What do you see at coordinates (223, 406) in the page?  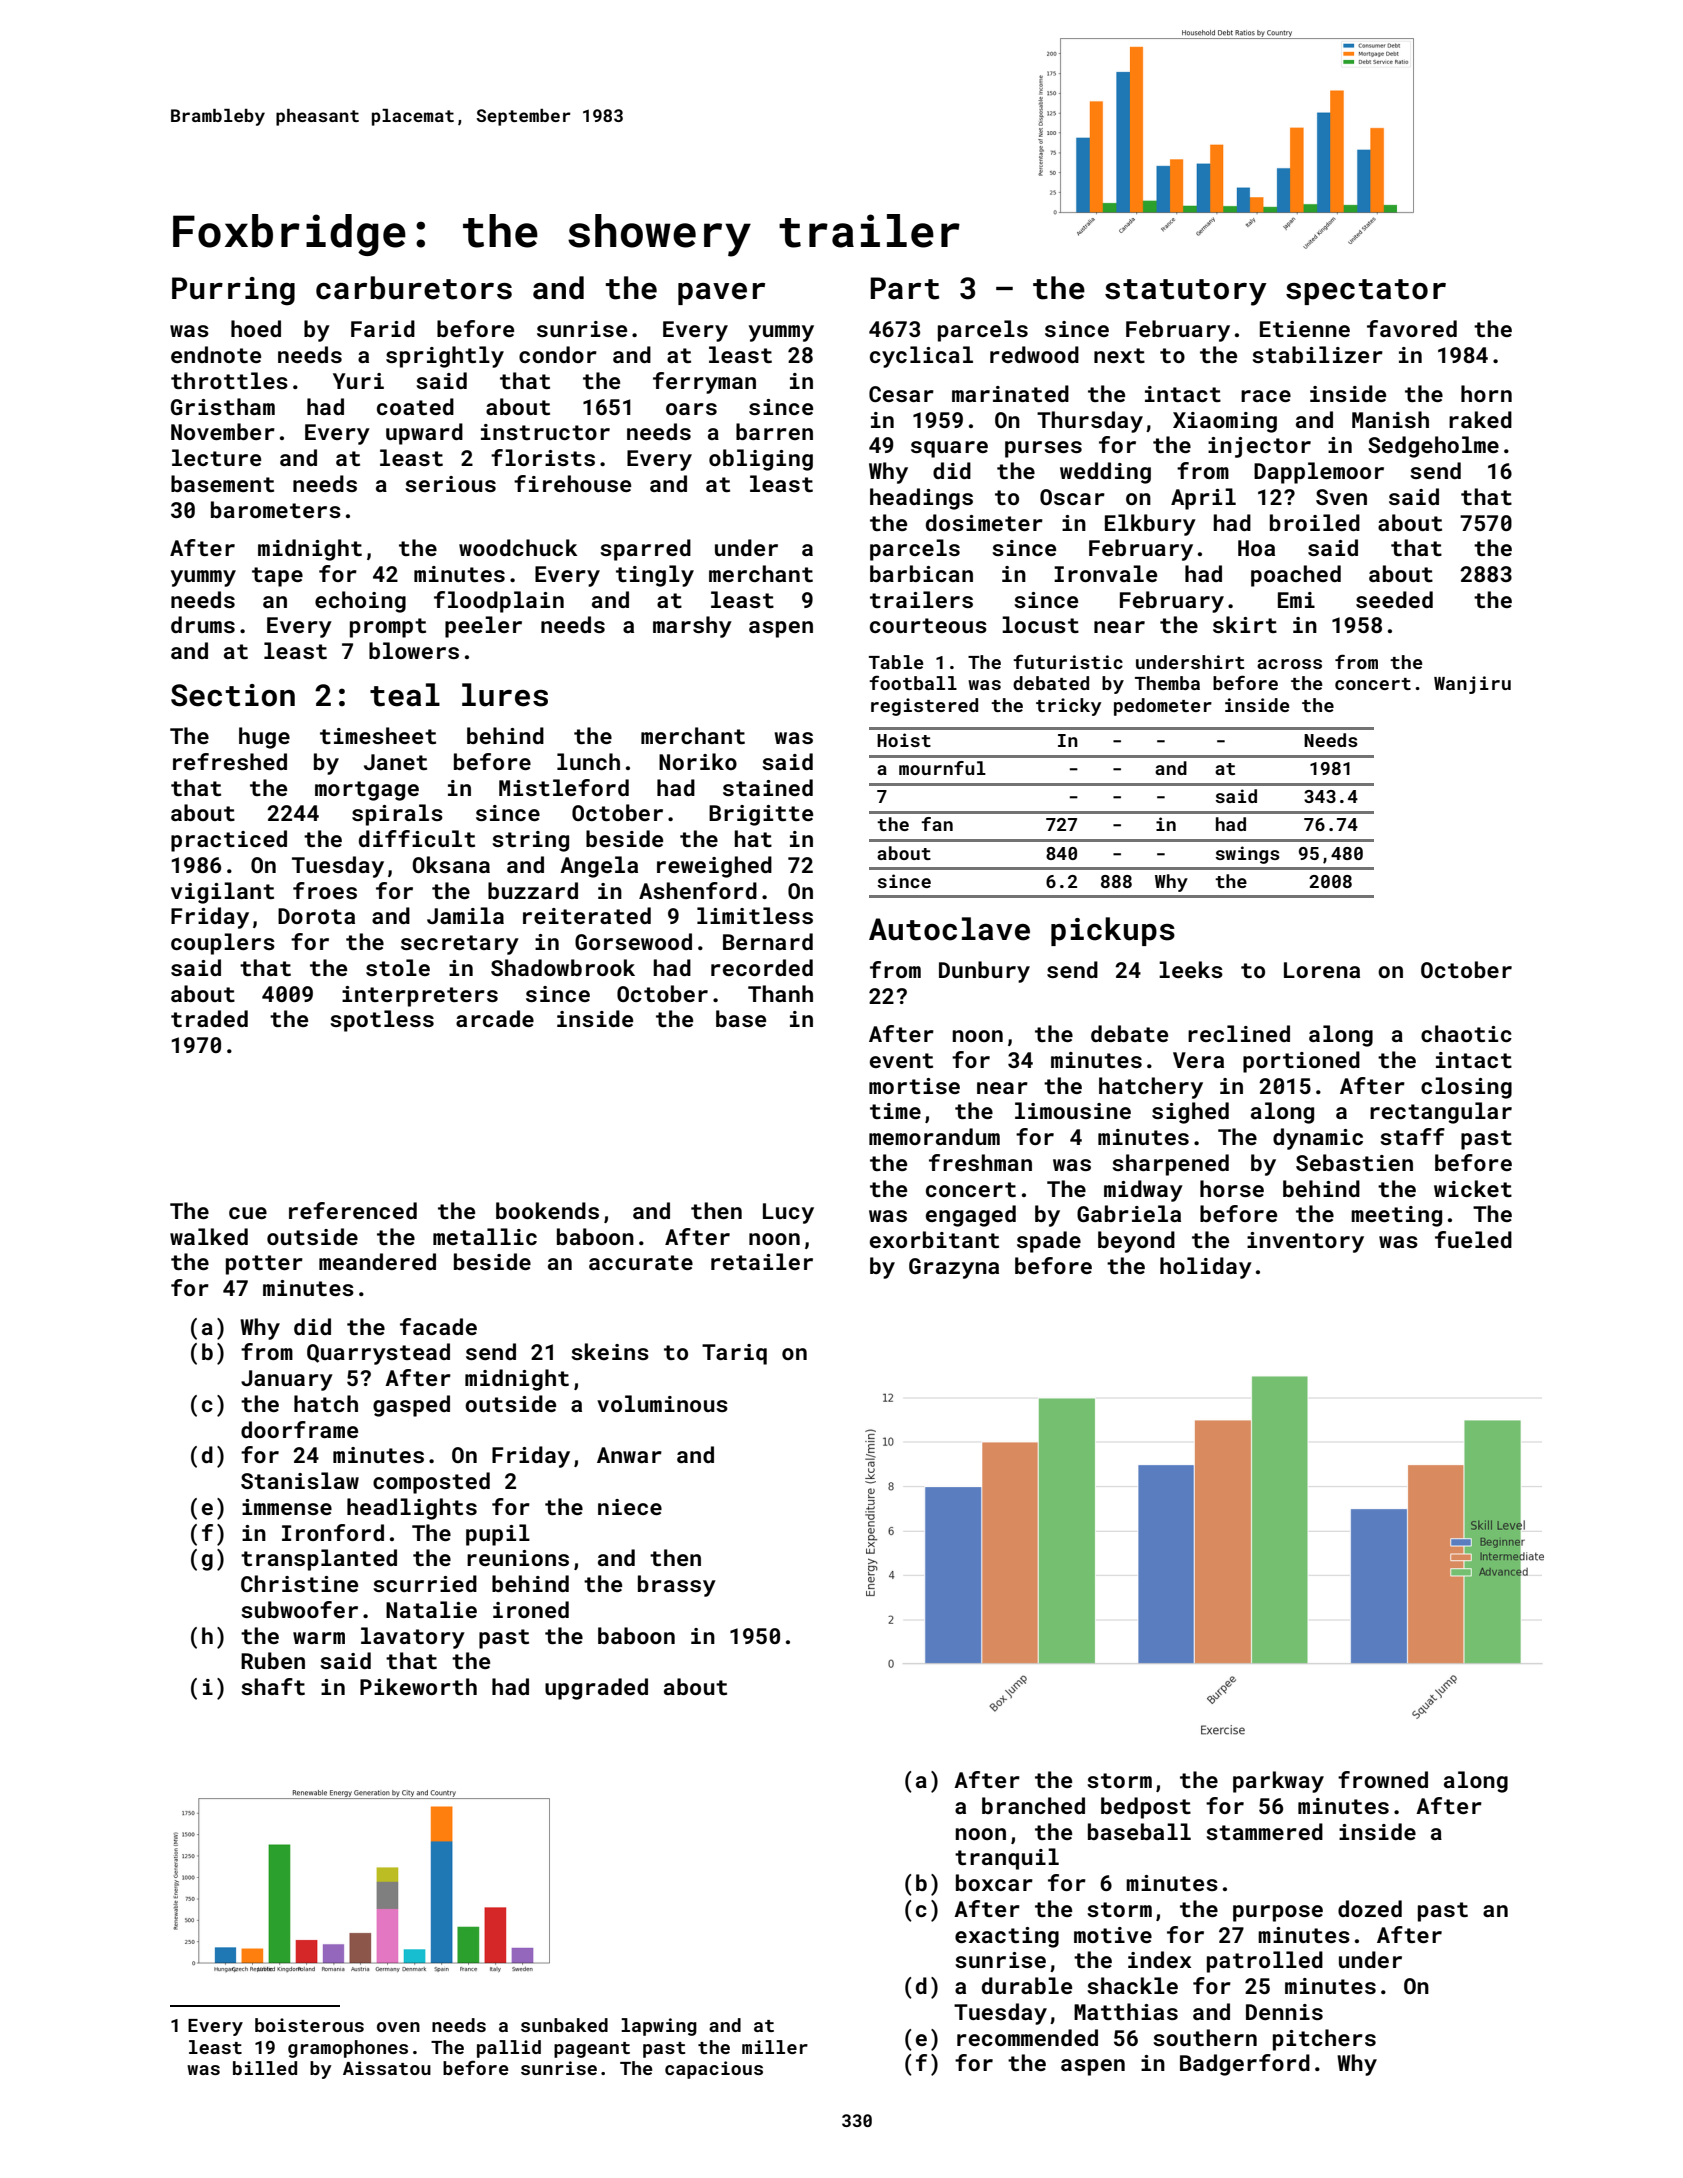 I see `Gristham` at bounding box center [223, 406].
